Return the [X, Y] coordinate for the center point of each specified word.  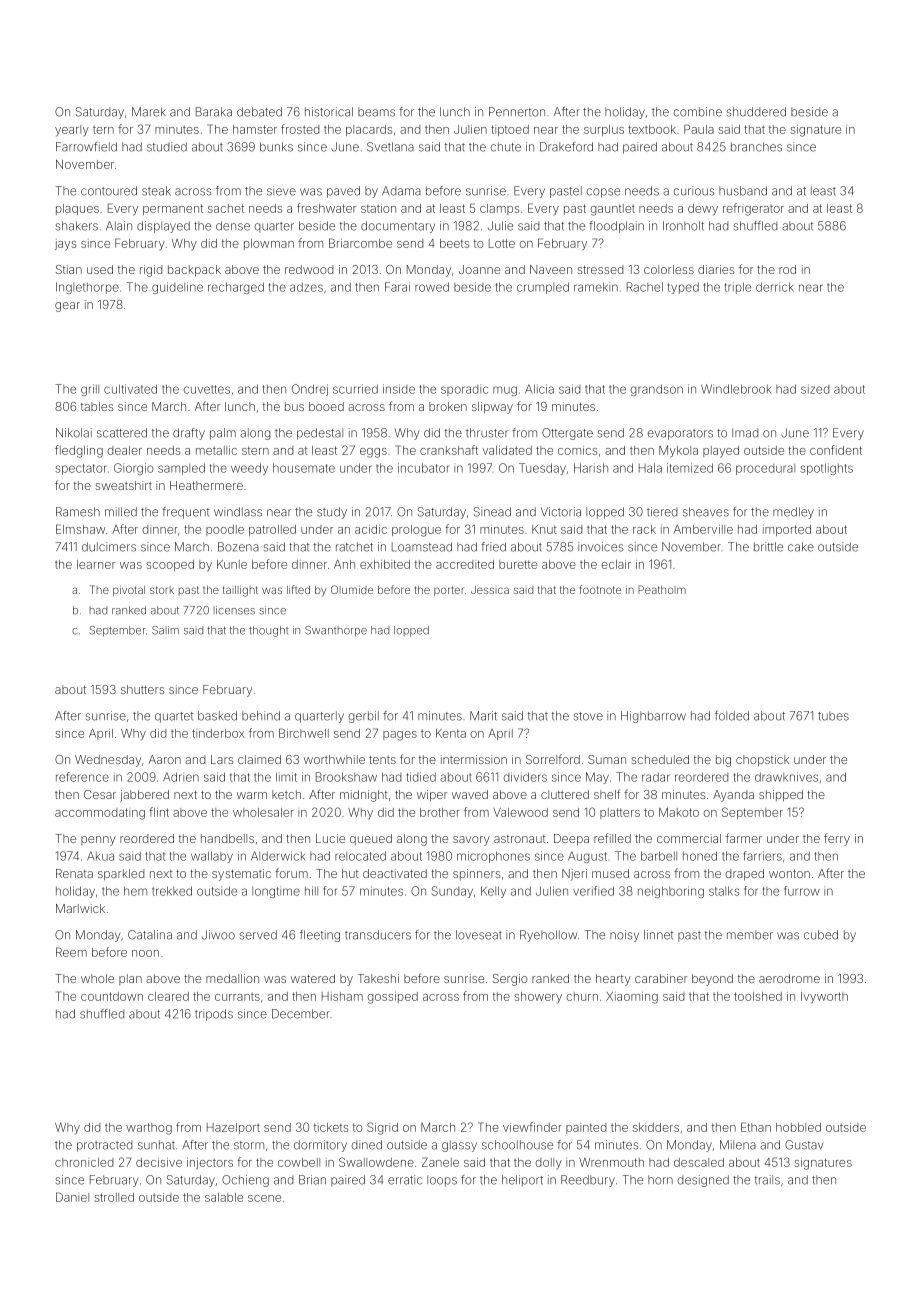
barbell [659, 856]
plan [130, 979]
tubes [833, 716]
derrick [775, 287]
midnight [364, 796]
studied [167, 147]
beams [376, 112]
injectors [210, 1163]
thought [269, 631]
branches [756, 147]
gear [67, 307]
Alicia [539, 389]
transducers [378, 935]
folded [732, 716]
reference [82, 777]
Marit [483, 716]
